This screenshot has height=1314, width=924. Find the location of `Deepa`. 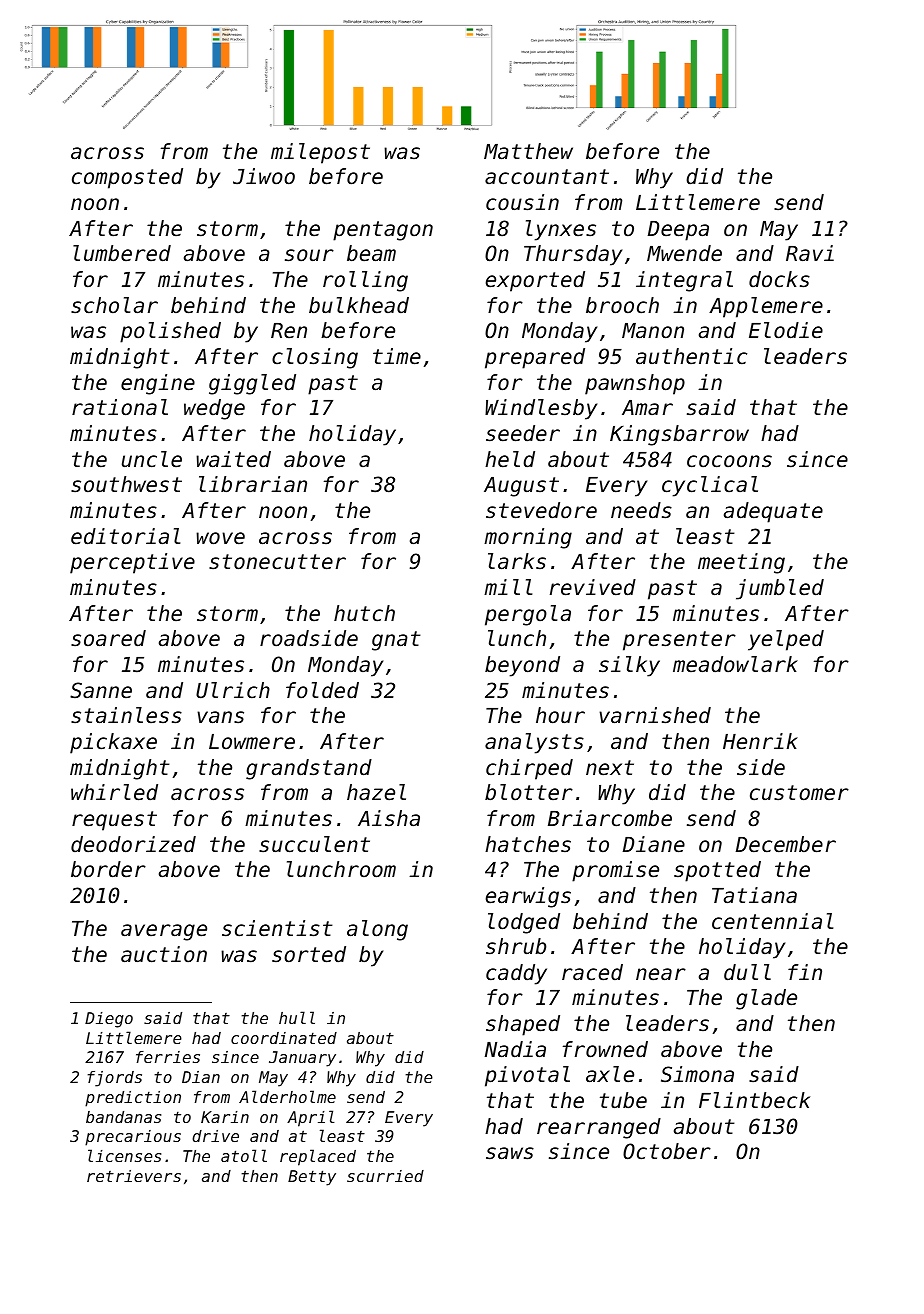

Deepa is located at coordinates (678, 231).
